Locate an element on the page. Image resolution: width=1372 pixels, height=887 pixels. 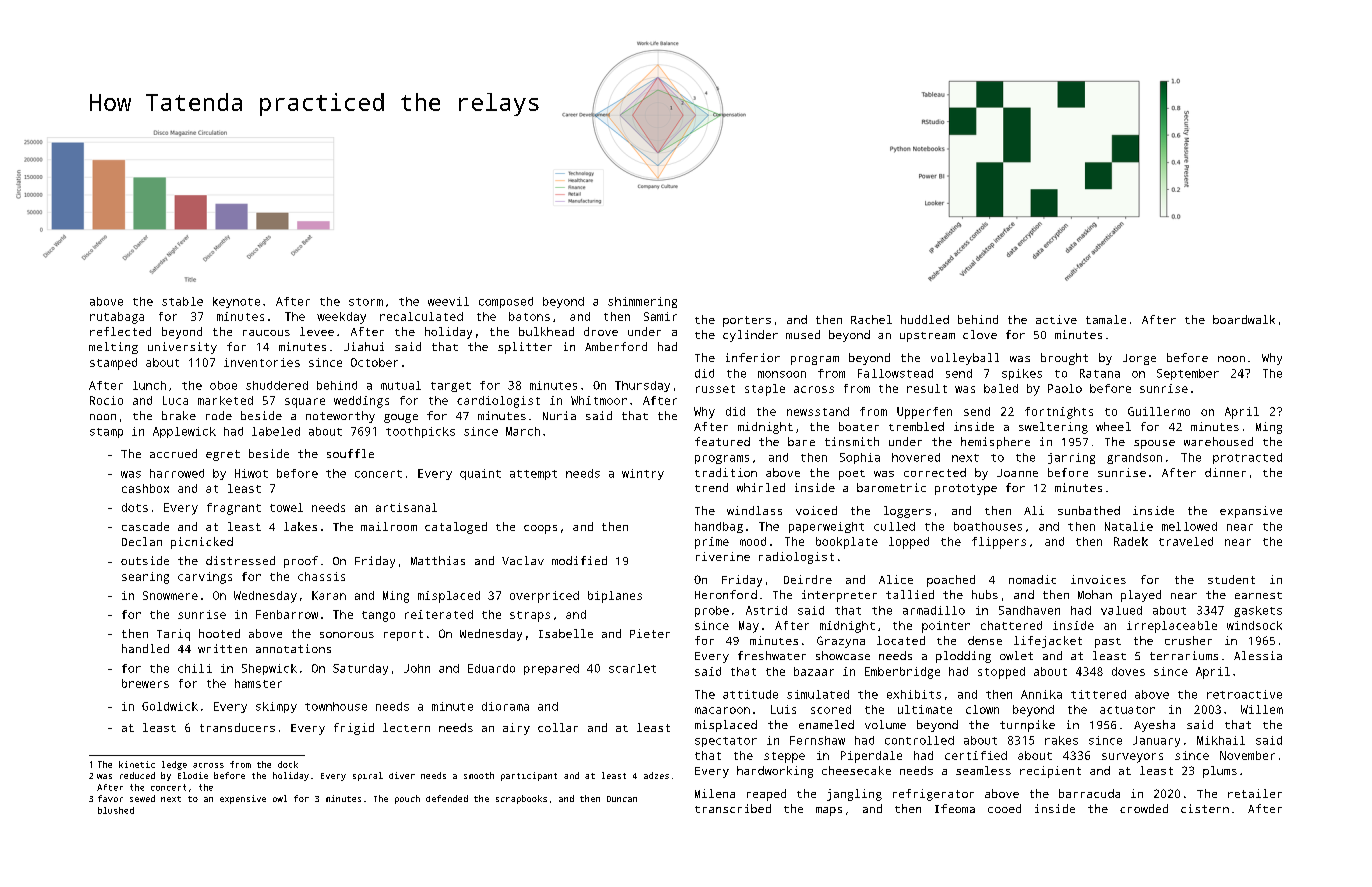
pouch is located at coordinates (407, 799).
